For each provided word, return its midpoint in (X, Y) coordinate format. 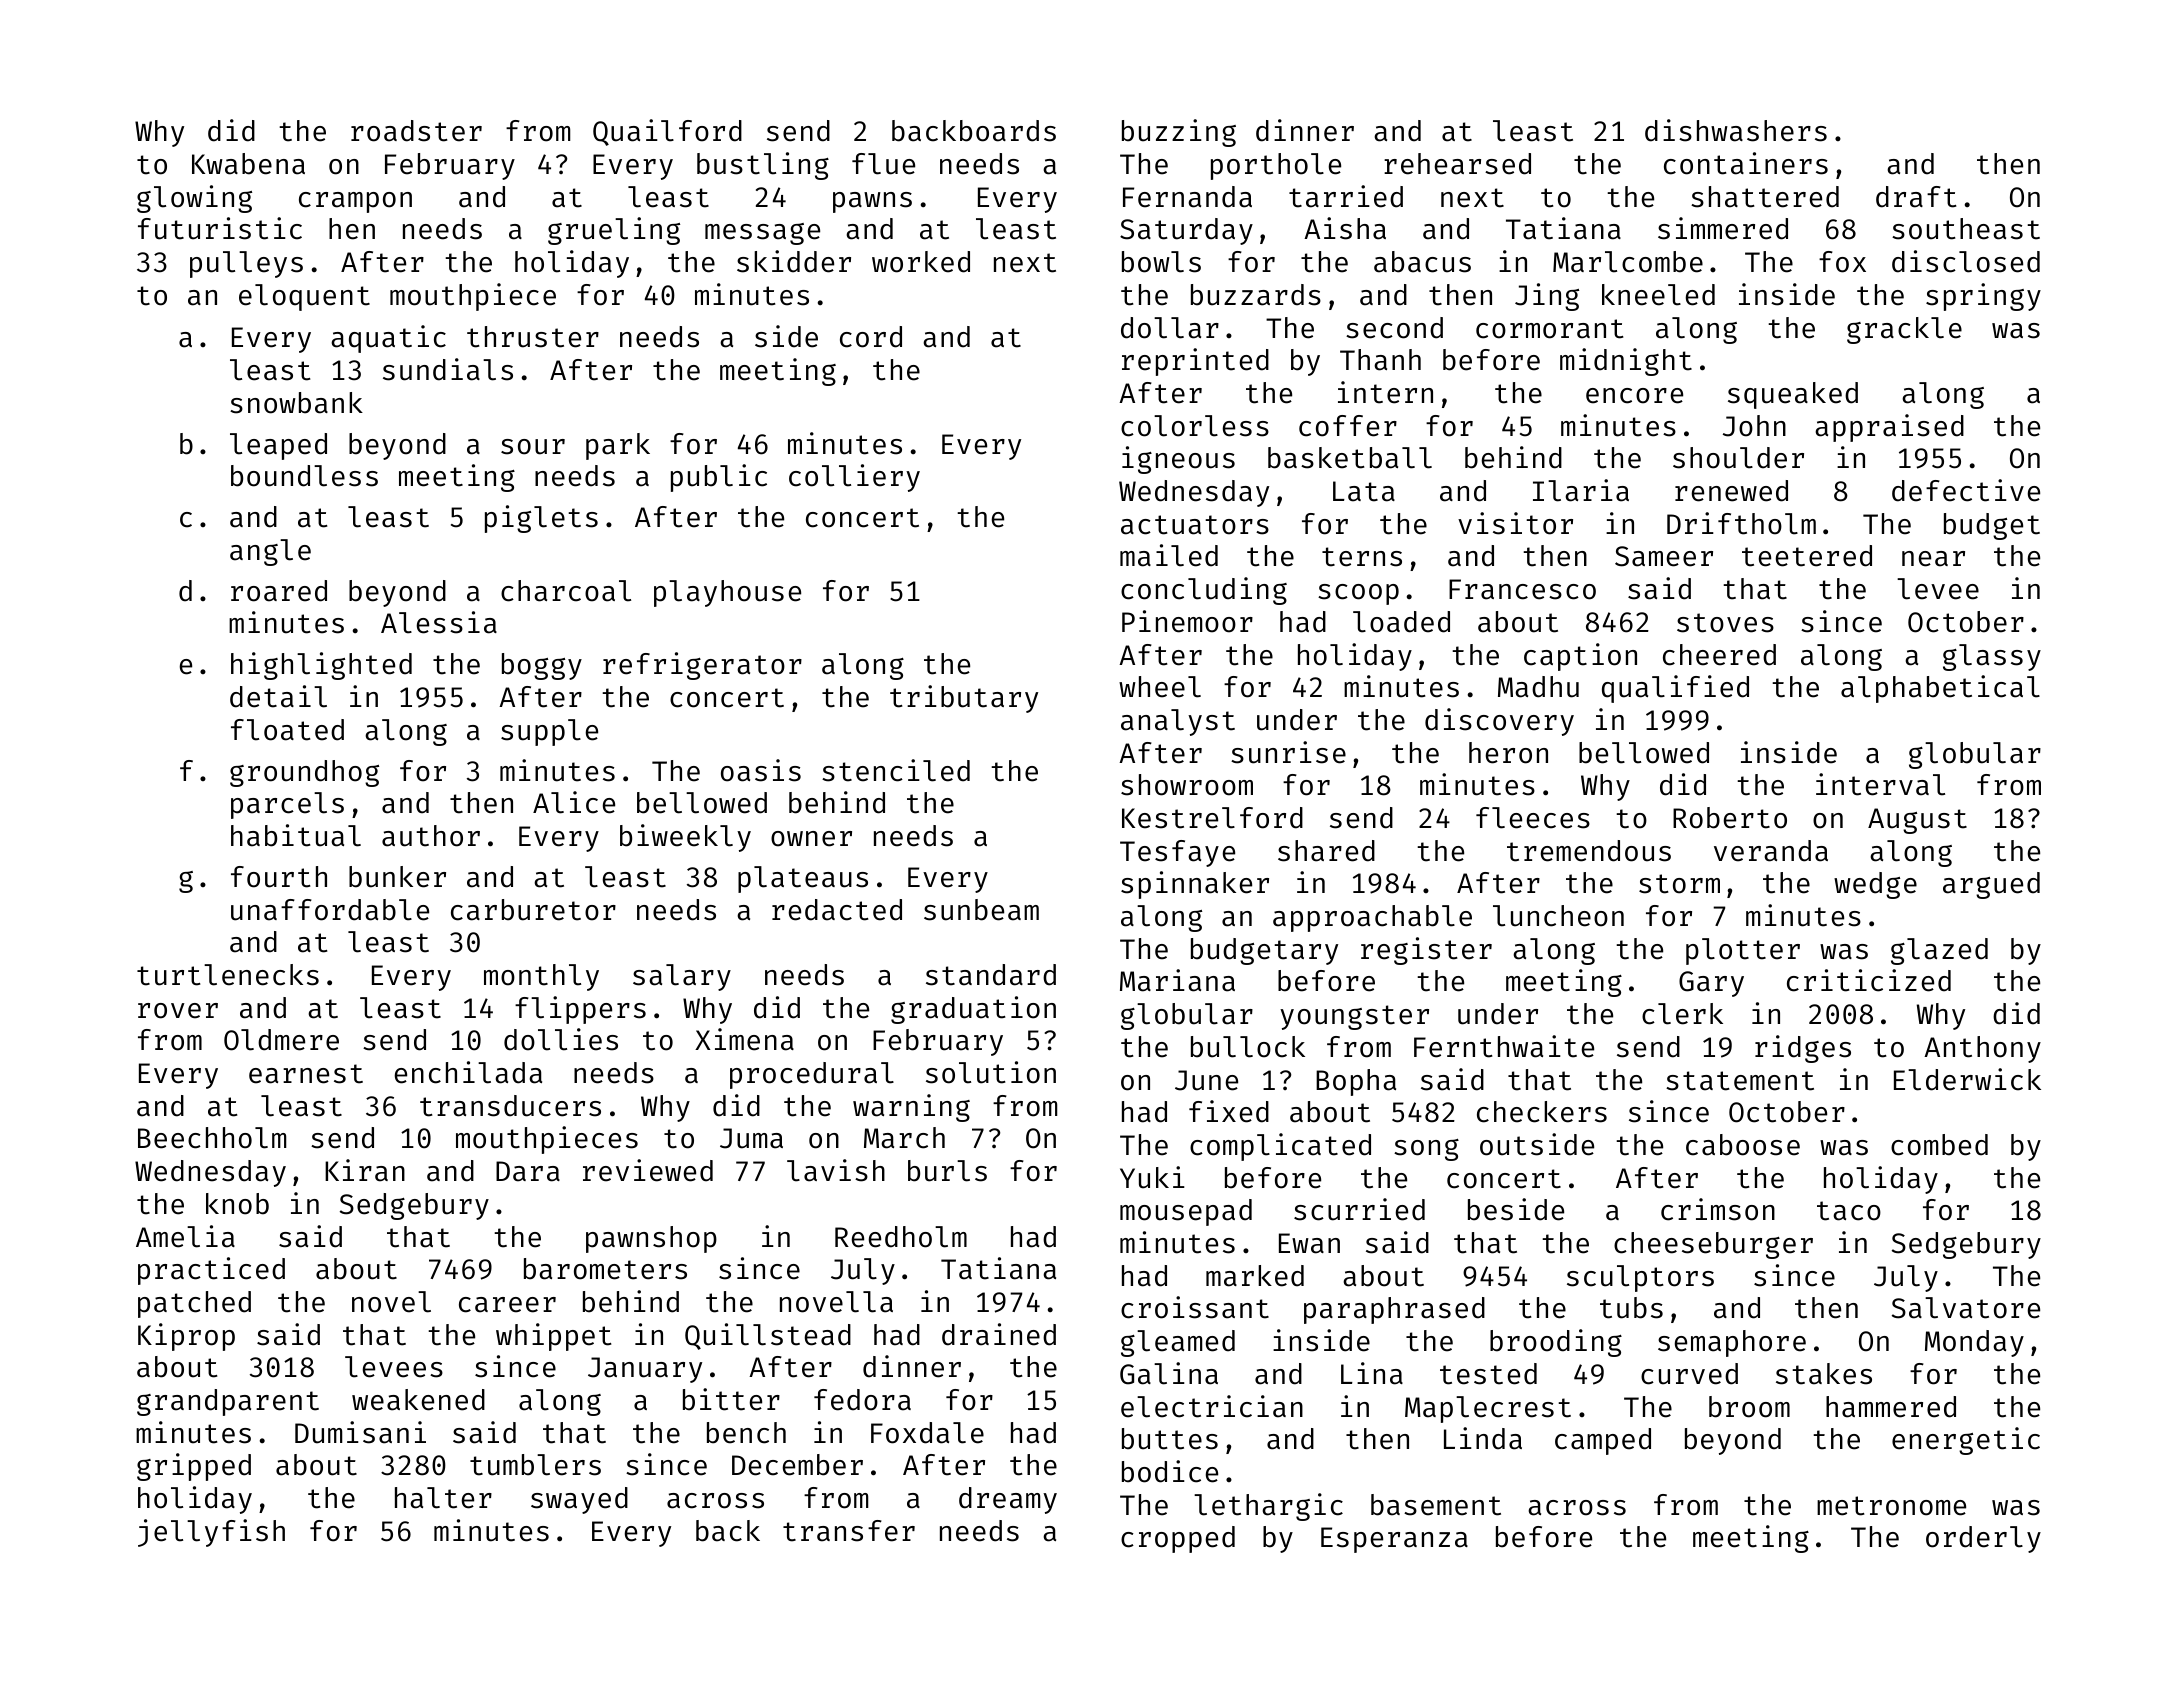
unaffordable (330, 910)
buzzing (1179, 133)
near (1933, 559)
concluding (1204, 591)
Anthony (1982, 1049)
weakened (418, 1400)
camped (1603, 1441)
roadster (416, 131)
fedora (862, 1400)
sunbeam (981, 910)
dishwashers (1736, 130)
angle (270, 552)
